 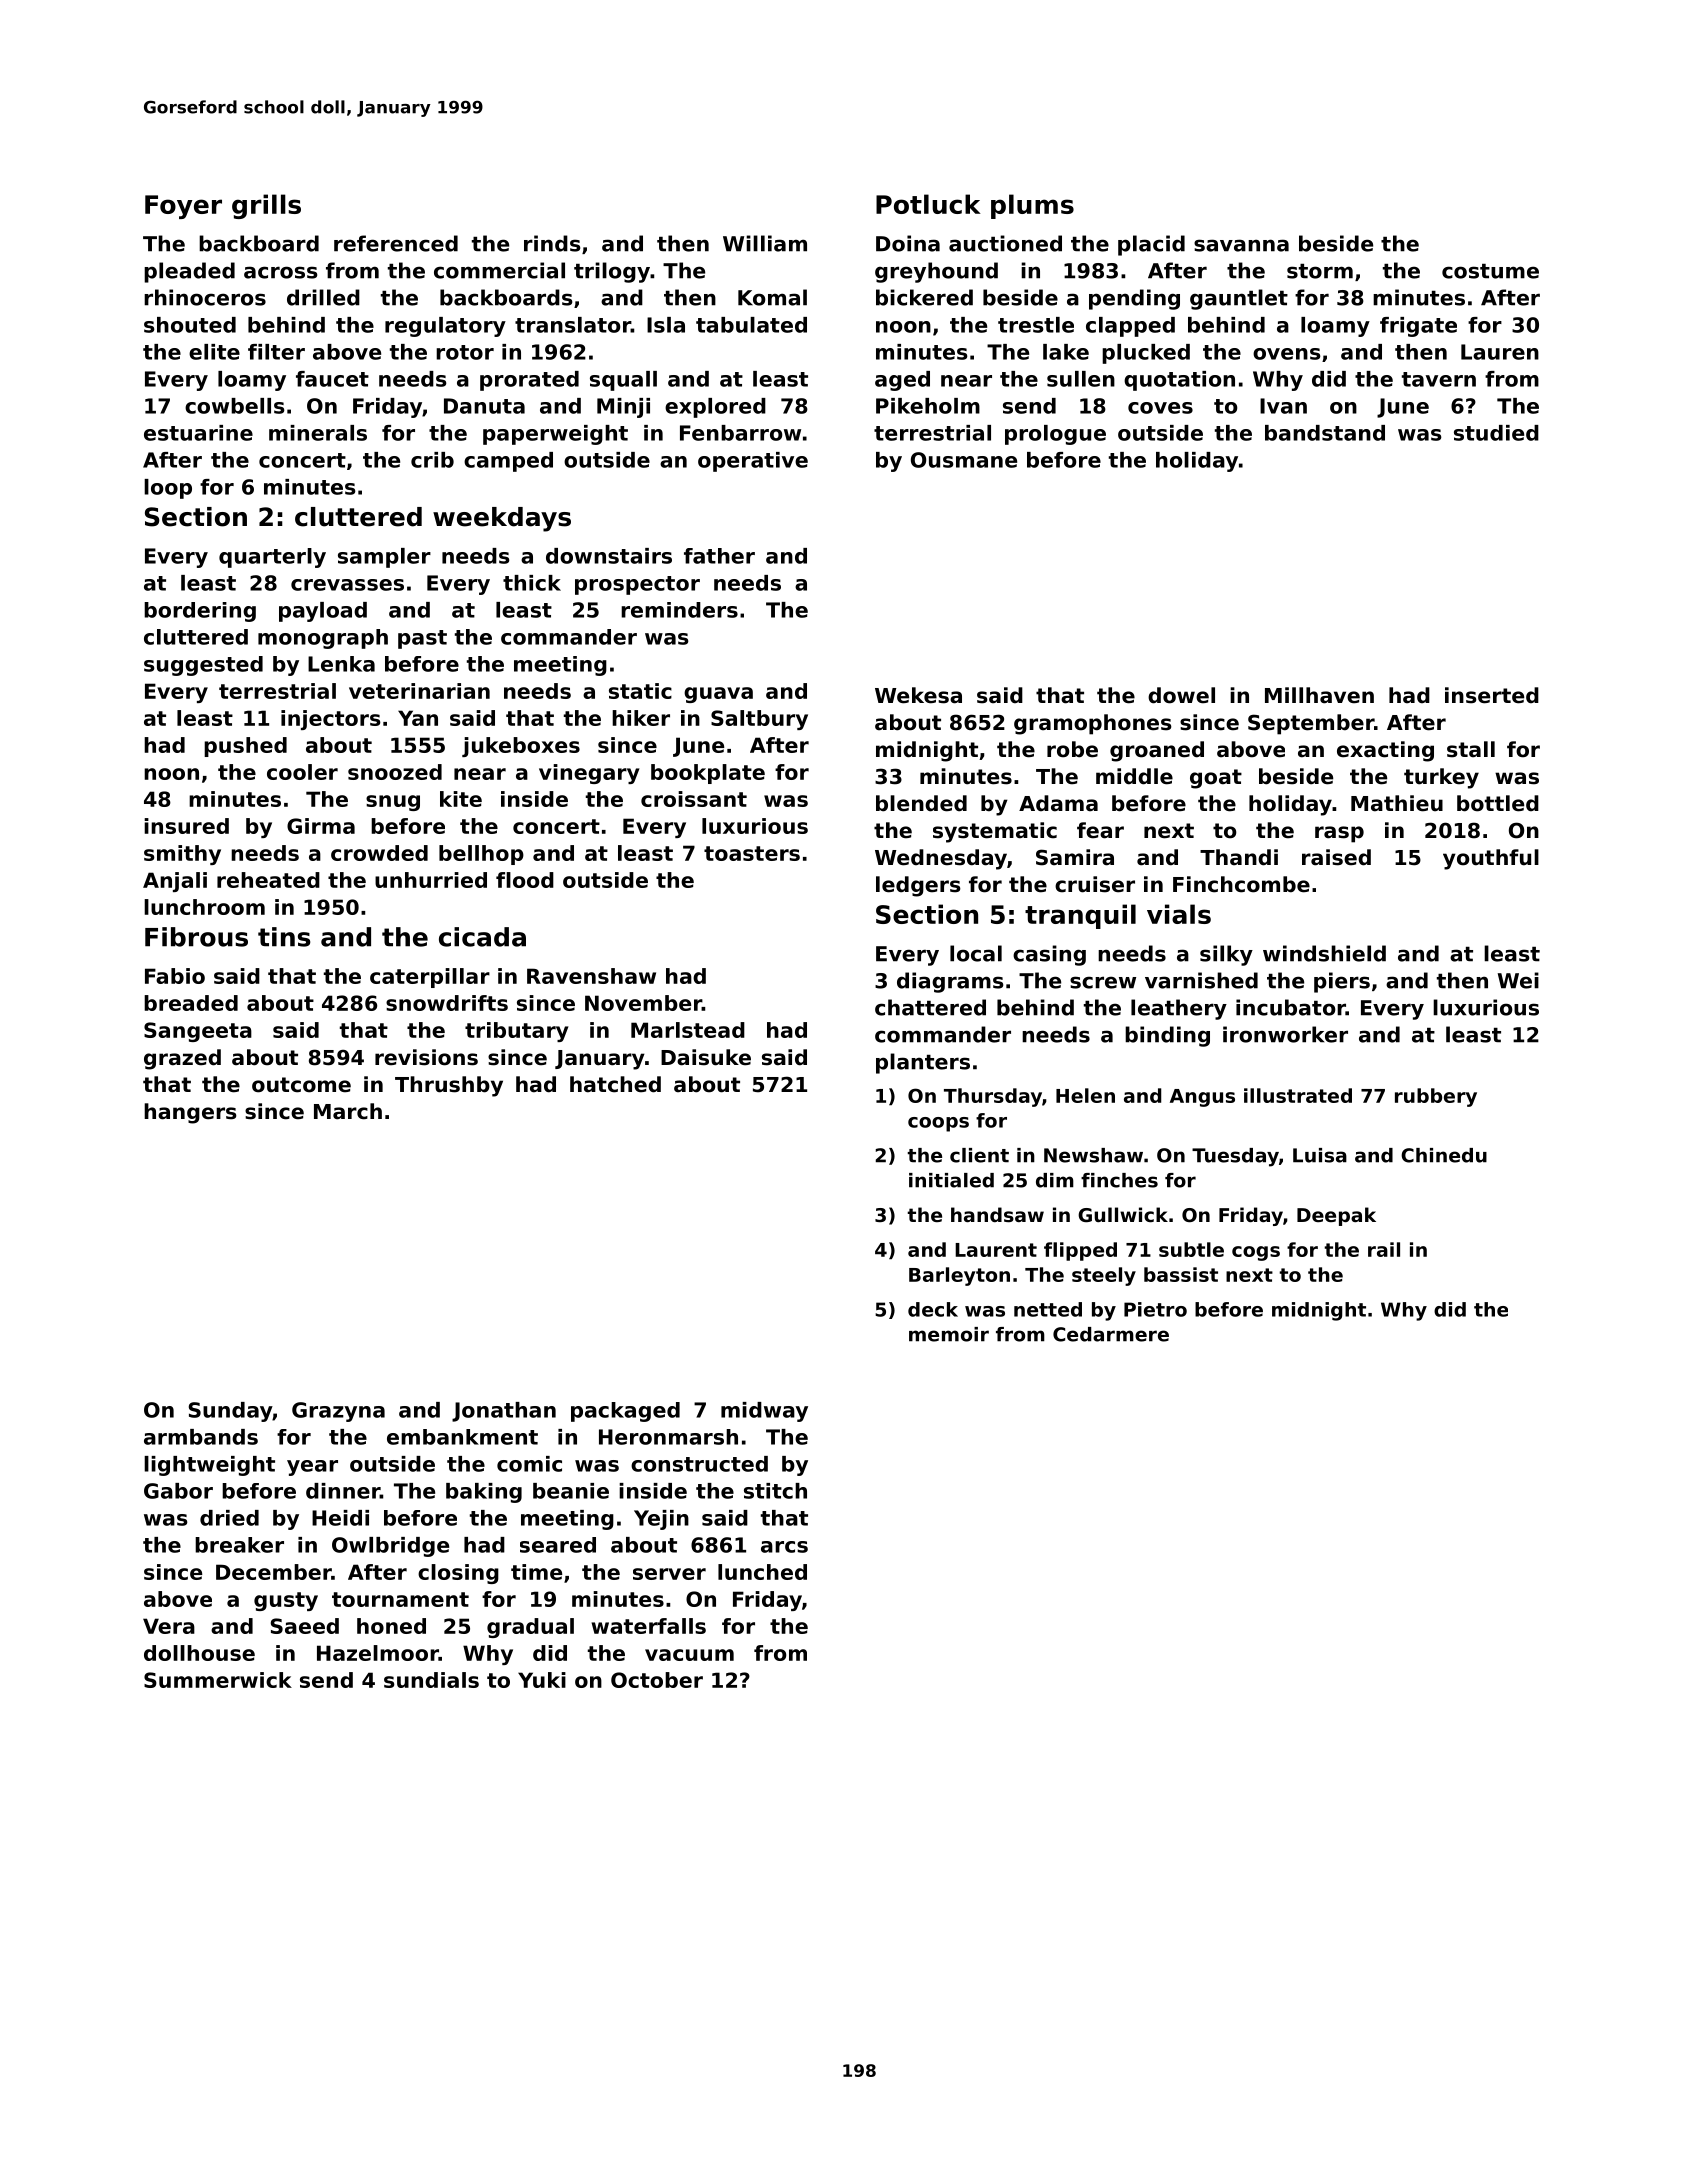 What do you see at coordinates (338, 1412) in the document?
I see `Grazyna` at bounding box center [338, 1412].
